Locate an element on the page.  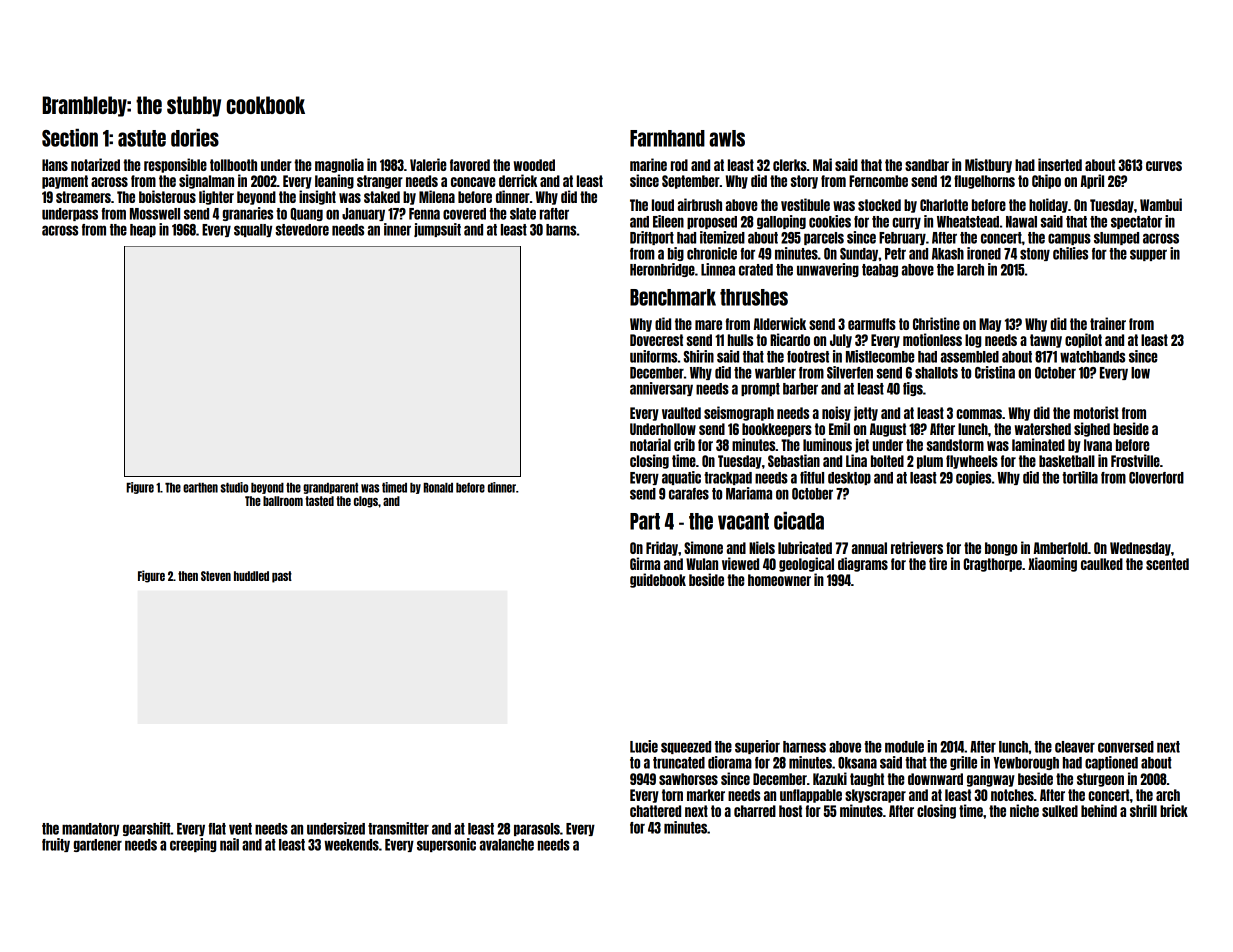
skyscraper is located at coordinates (875, 796).
